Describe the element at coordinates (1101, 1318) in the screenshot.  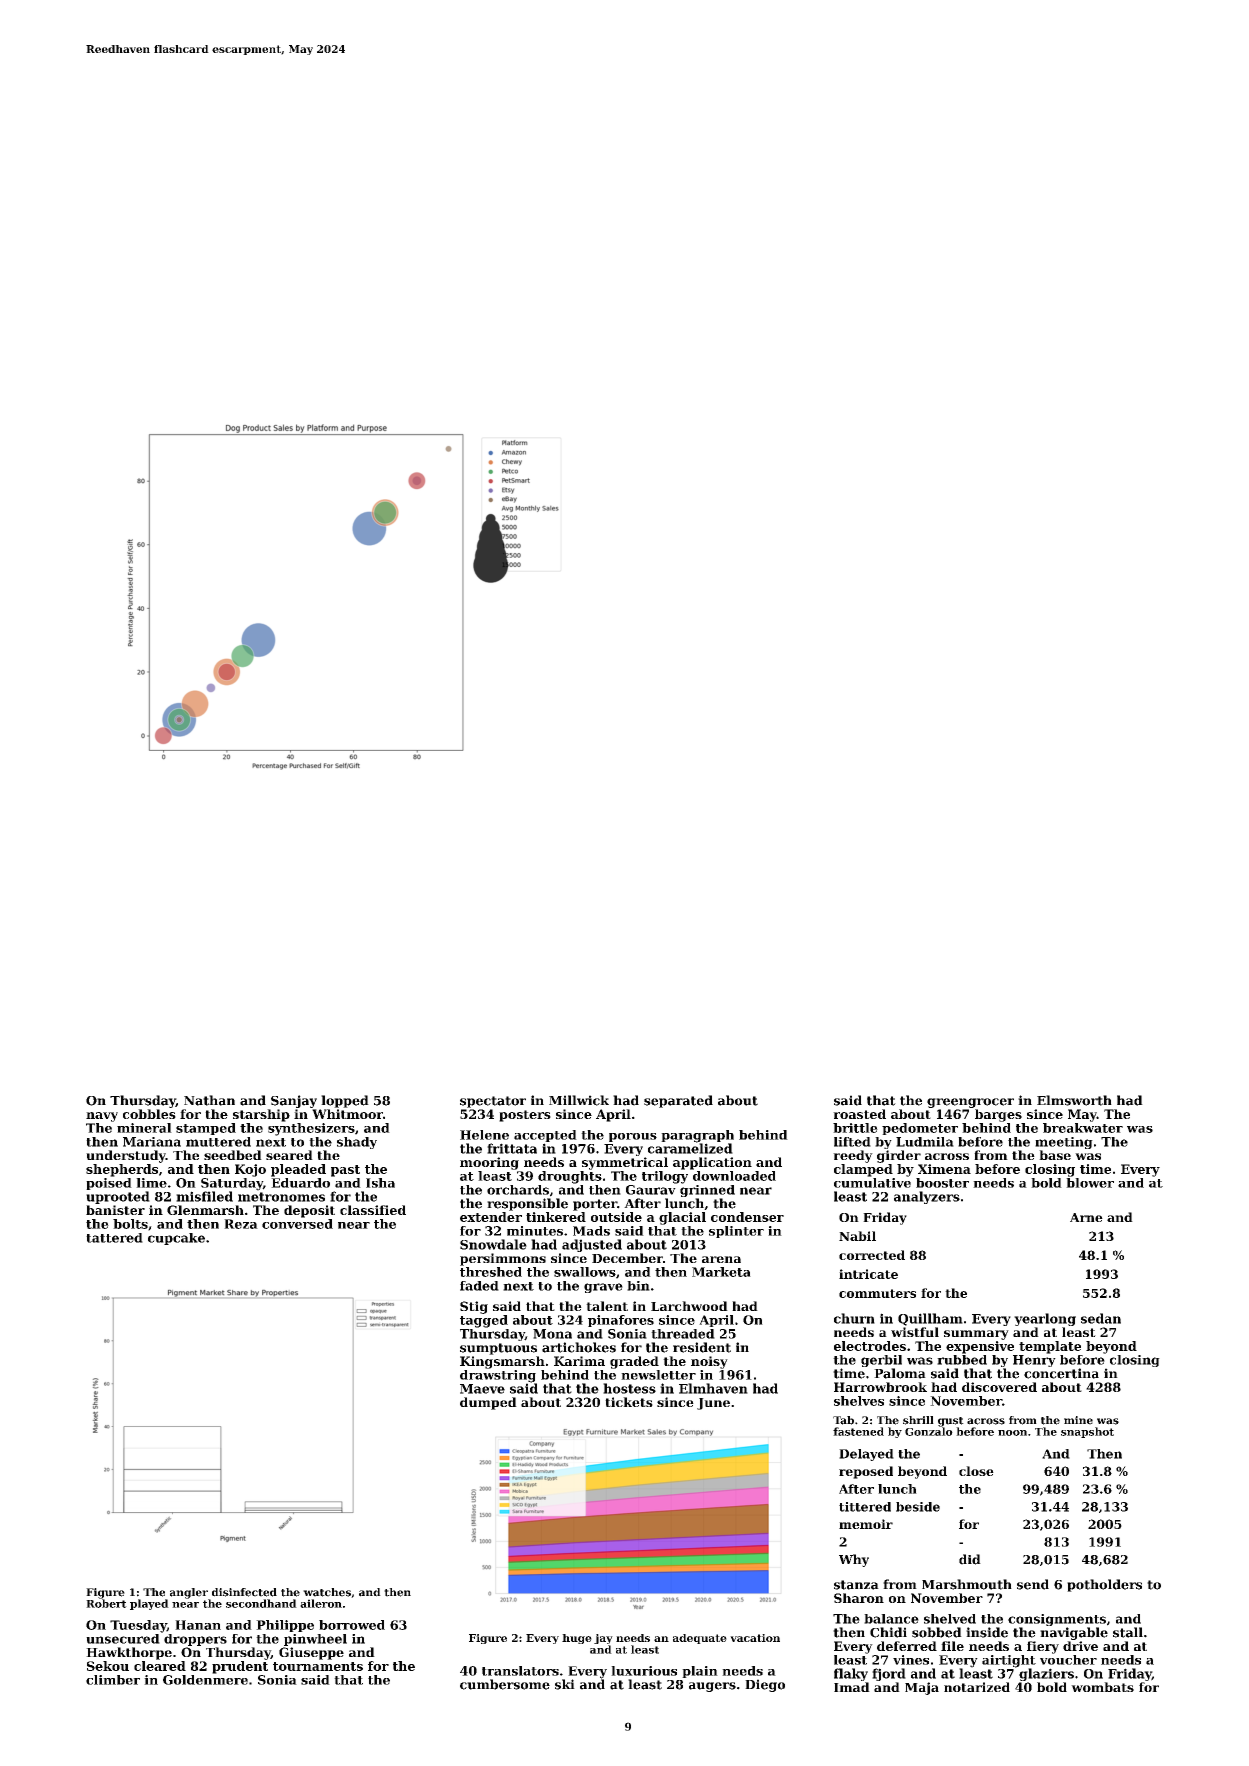
I see `sedan` at that location.
